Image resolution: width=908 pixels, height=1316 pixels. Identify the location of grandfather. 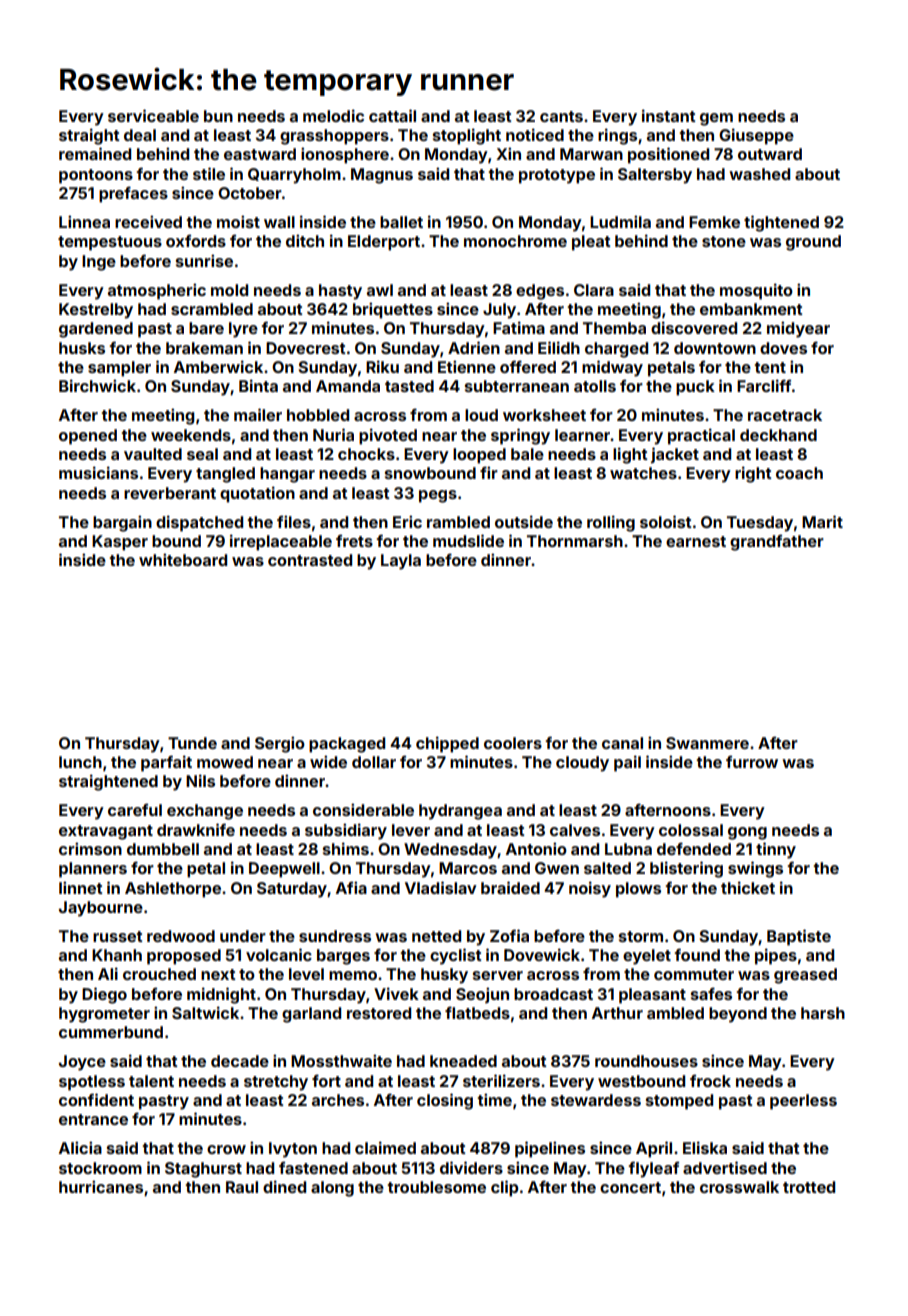
(777, 542).
